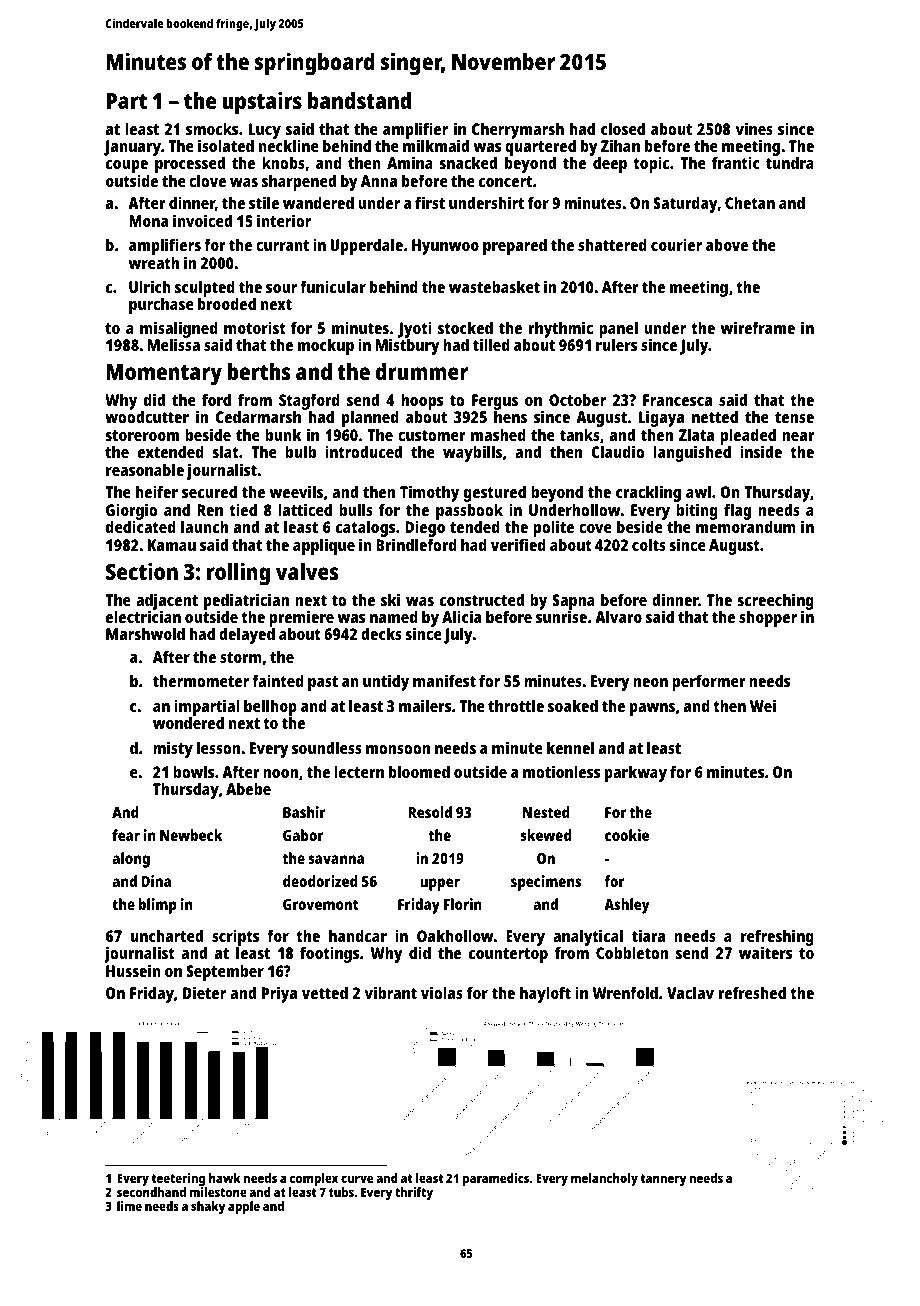 The height and width of the document is (1306, 920). Describe the element at coordinates (604, 1179) in the document. I see `melancholy` at that location.
